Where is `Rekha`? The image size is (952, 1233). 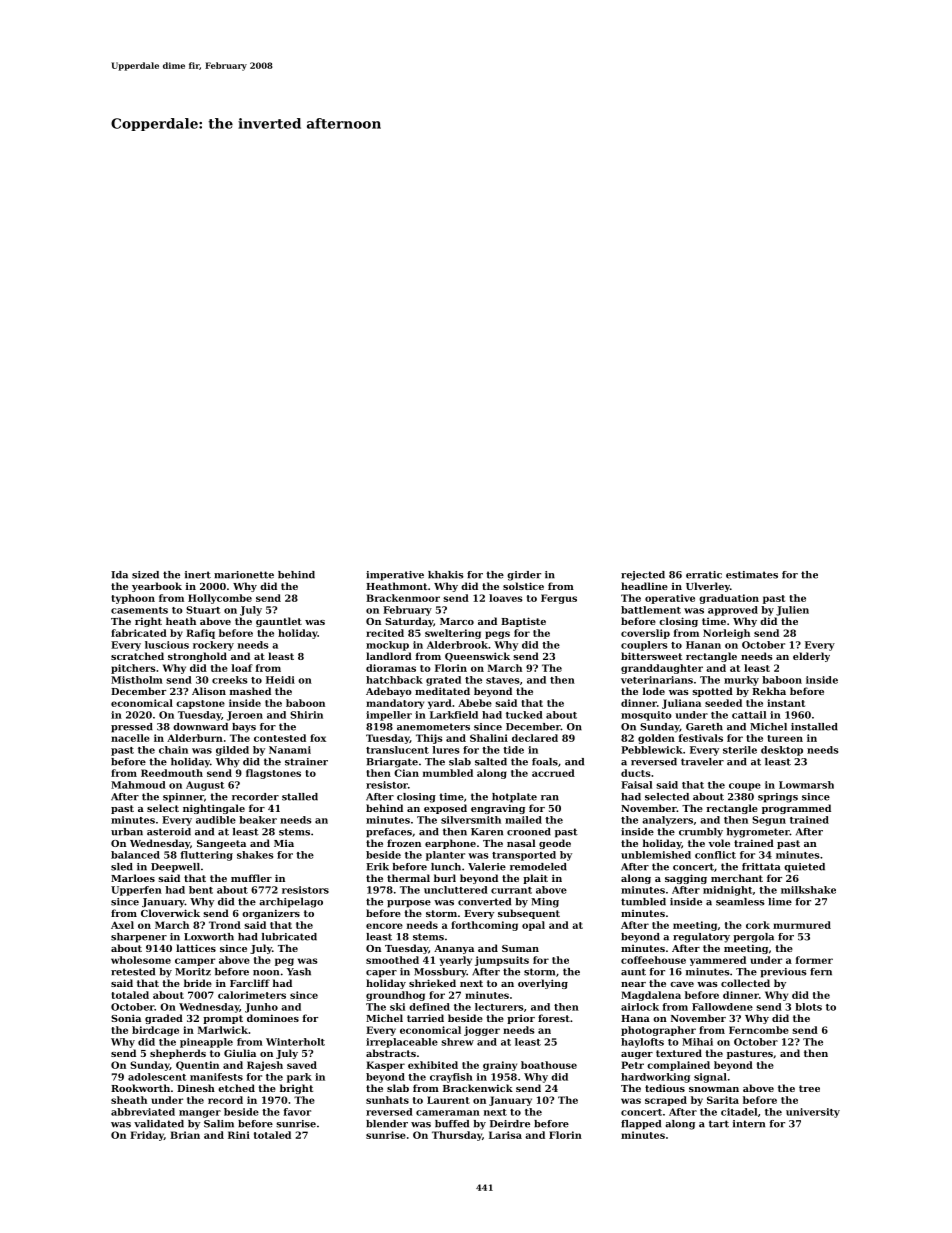
Rekha is located at coordinates (769, 691).
